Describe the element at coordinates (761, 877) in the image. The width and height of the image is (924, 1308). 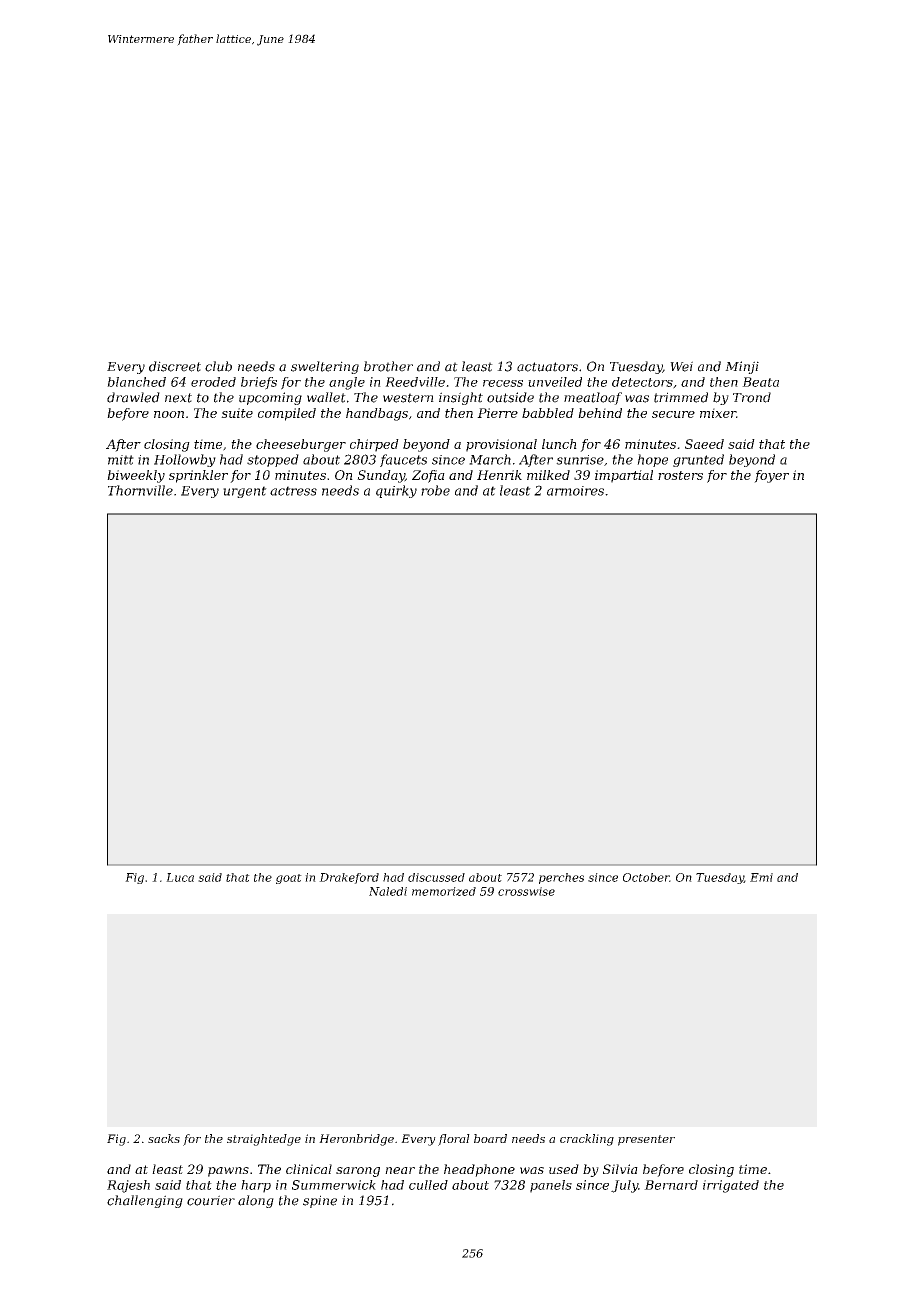
I see `Emi` at that location.
